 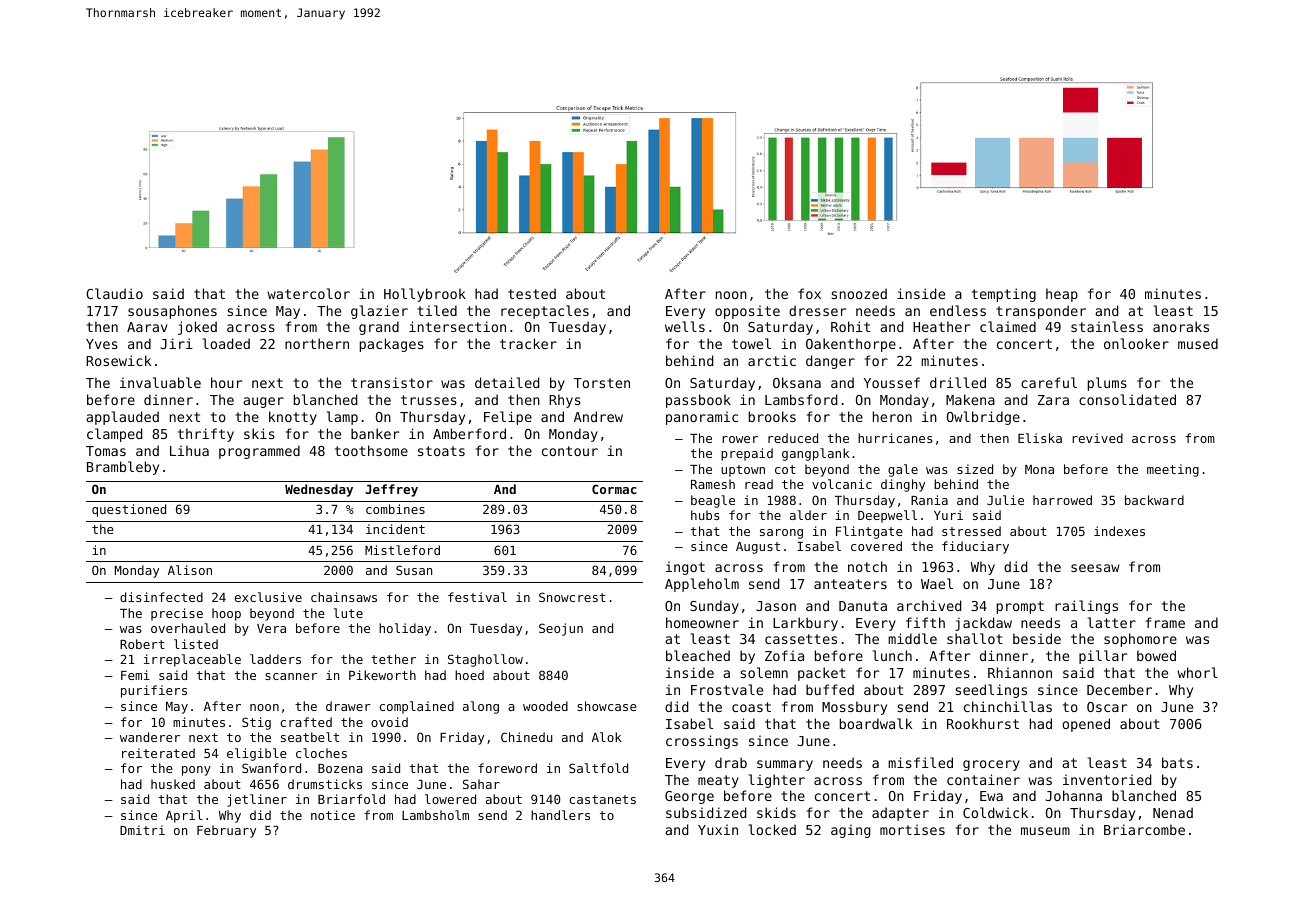 I want to click on combines, so click(x=395, y=509).
